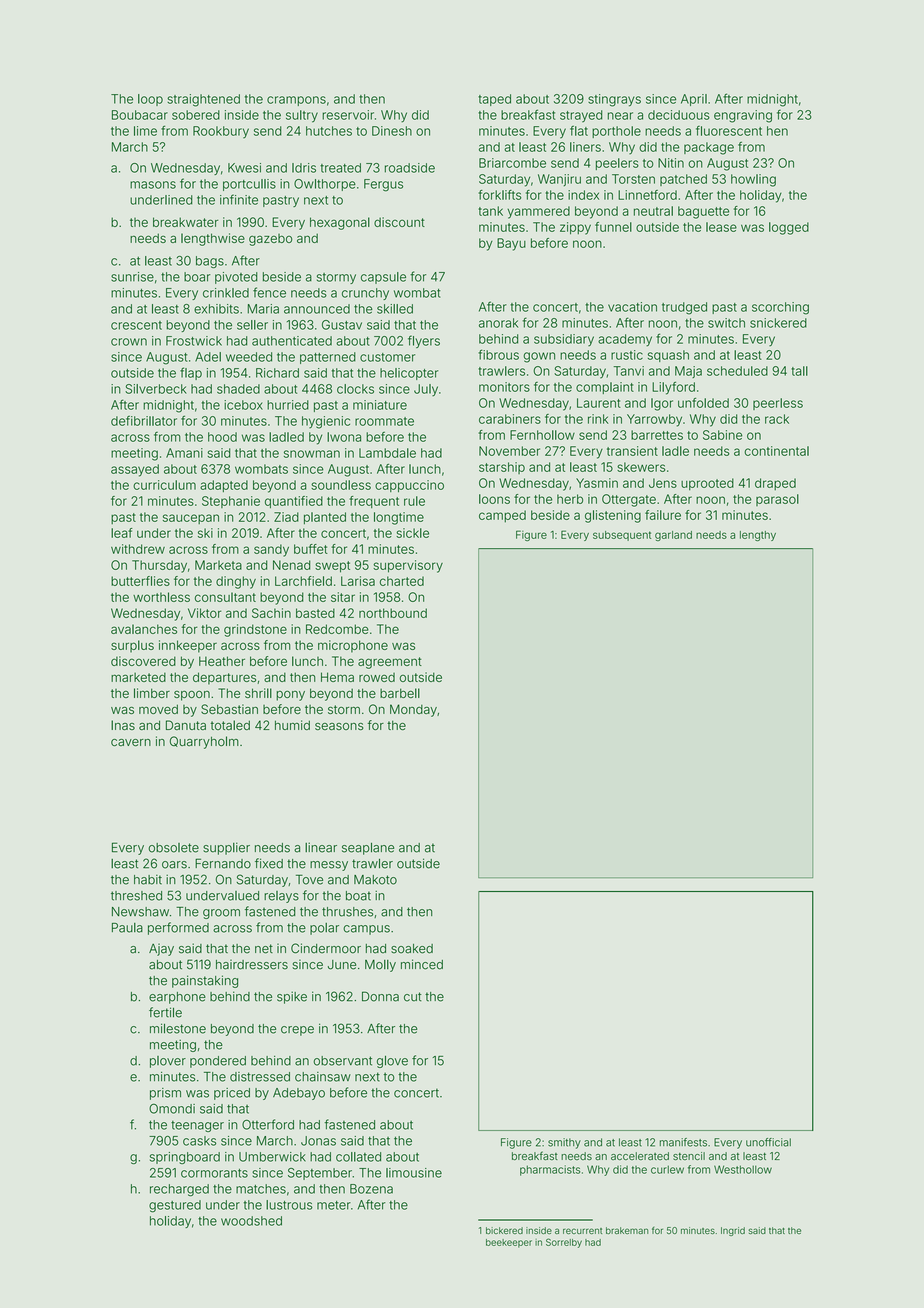 This screenshot has height=1308, width=924. What do you see at coordinates (175, 1206) in the screenshot?
I see `gestured` at bounding box center [175, 1206].
